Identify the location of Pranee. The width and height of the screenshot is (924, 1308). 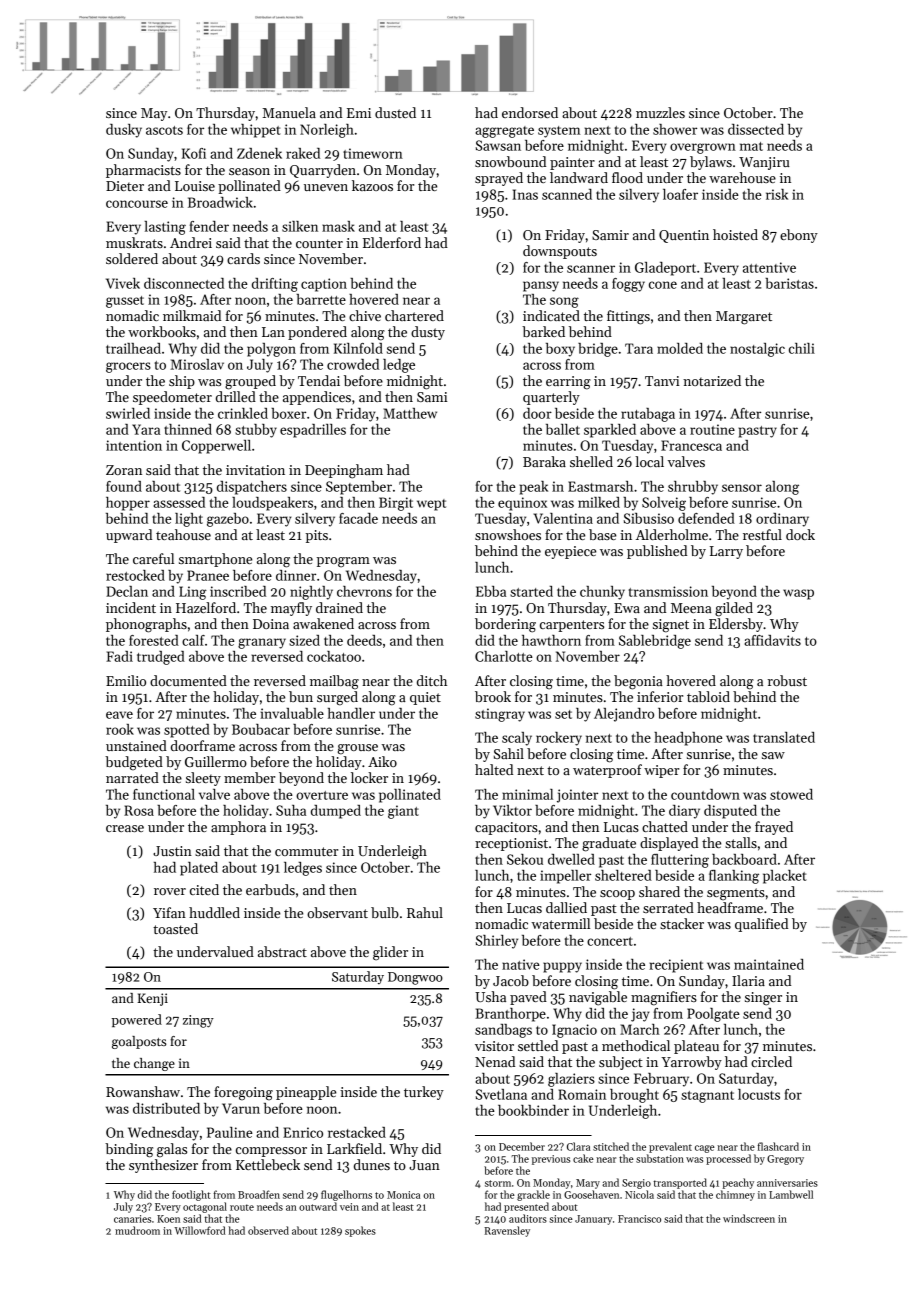
(208, 575).
